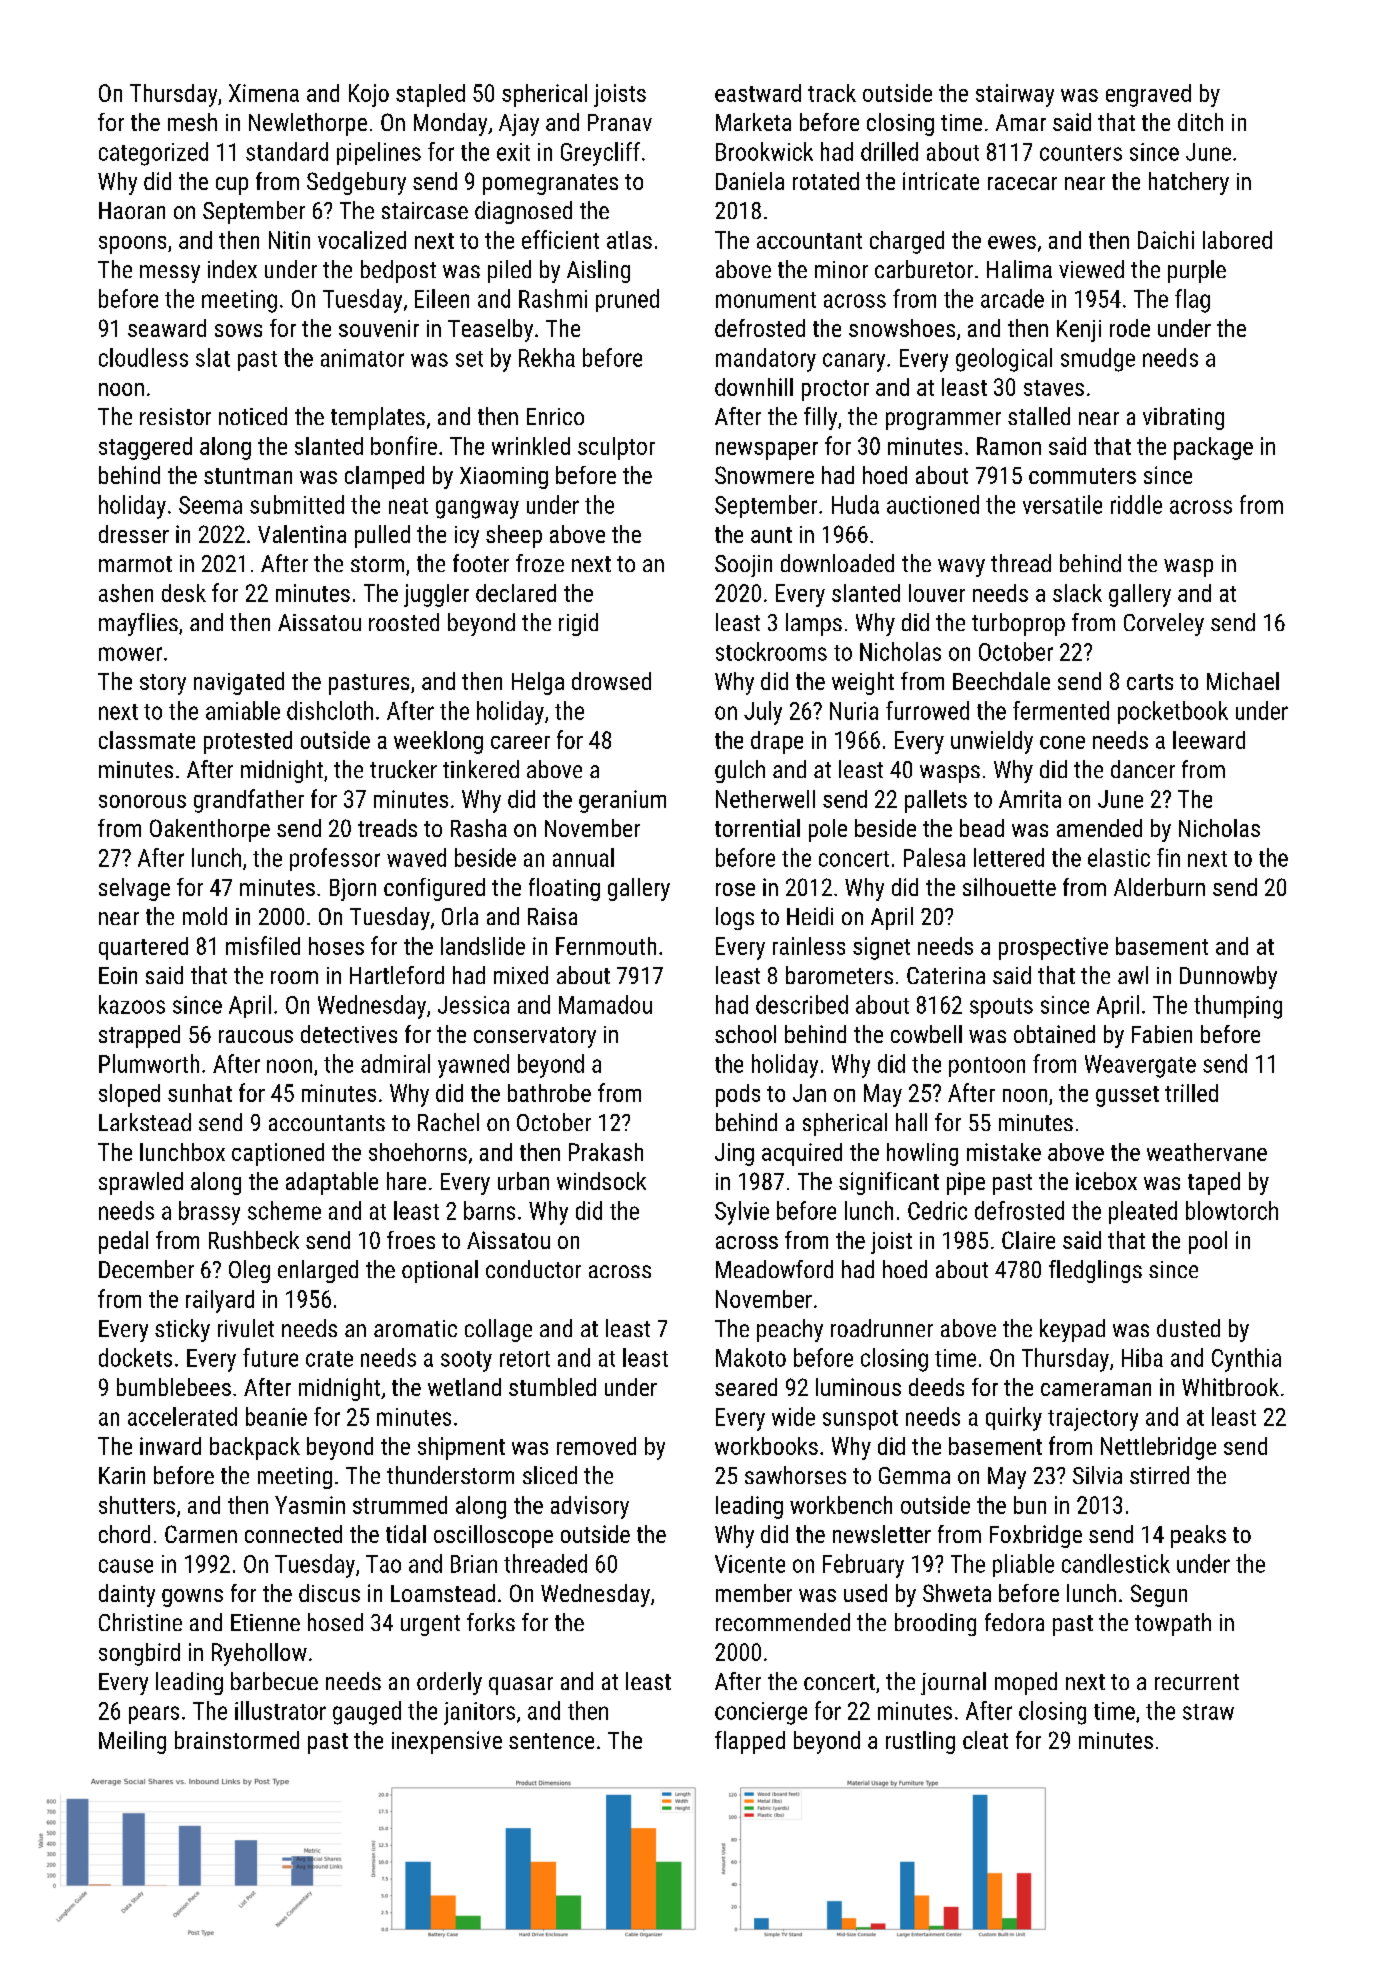 Image resolution: width=1386 pixels, height=1969 pixels. Describe the element at coordinates (239, 683) in the screenshot. I see `navigated` at that location.
